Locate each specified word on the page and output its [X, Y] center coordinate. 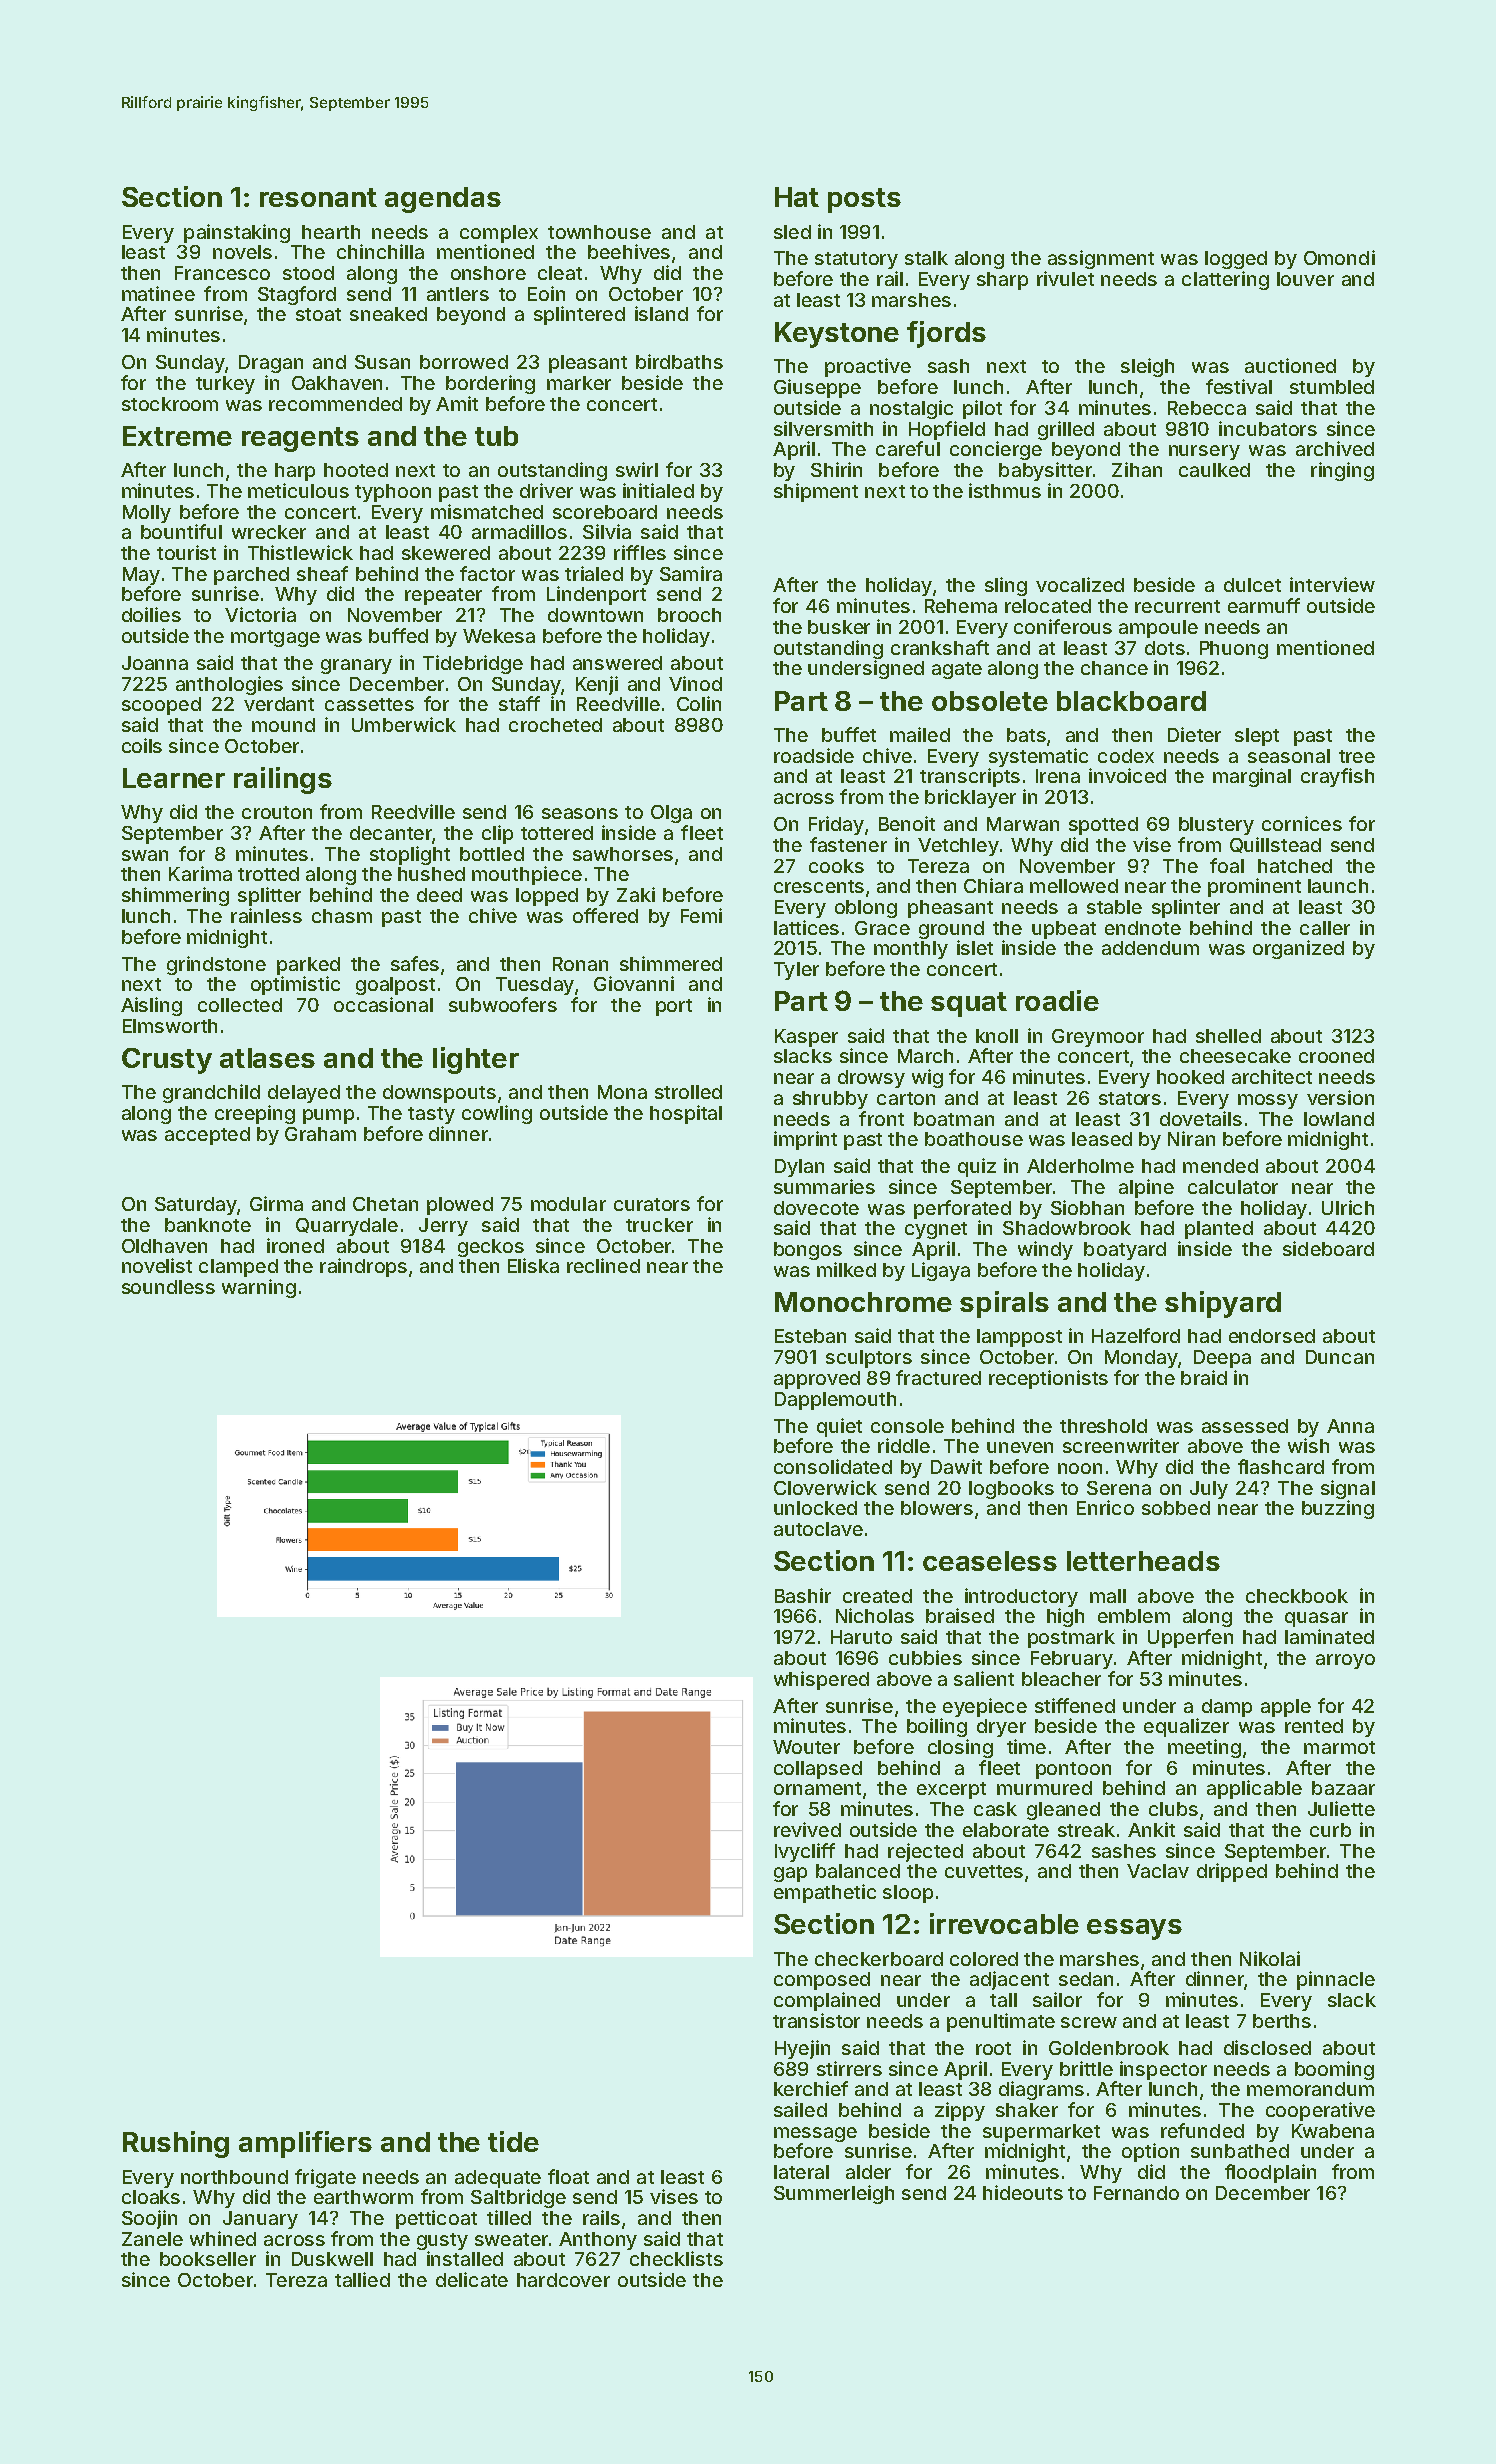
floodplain [1270, 2173]
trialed [594, 573]
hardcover [563, 2280]
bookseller [208, 2259]
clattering [1225, 280]
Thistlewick [300, 552]
